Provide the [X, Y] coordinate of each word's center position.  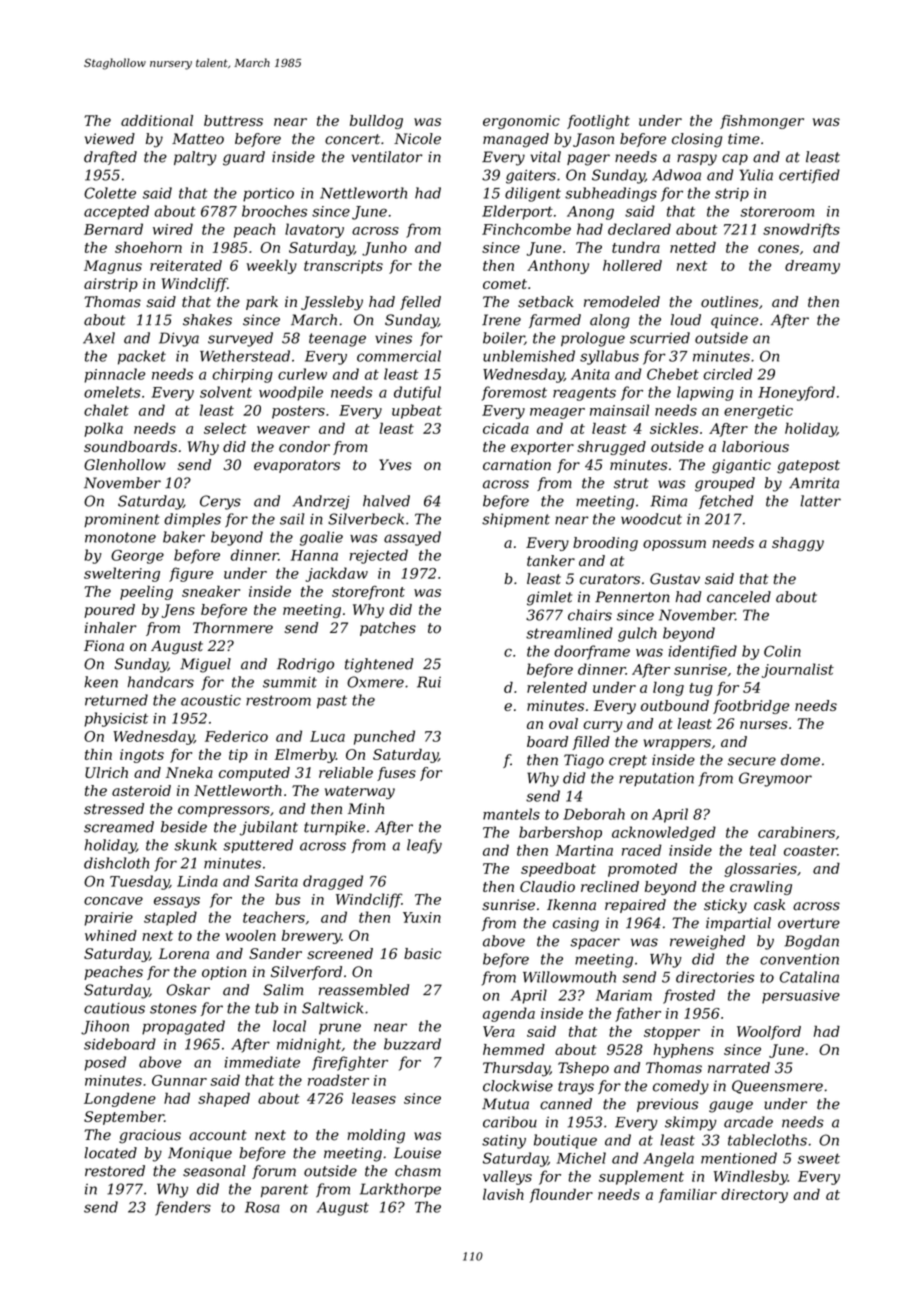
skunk [195, 845]
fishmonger [762, 122]
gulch [637, 634]
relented [557, 687]
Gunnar [179, 1080]
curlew [302, 374]
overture [809, 923]
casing [576, 924]
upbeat [417, 411]
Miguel [205, 665]
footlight [598, 122]
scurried [660, 338]
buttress [233, 120]
